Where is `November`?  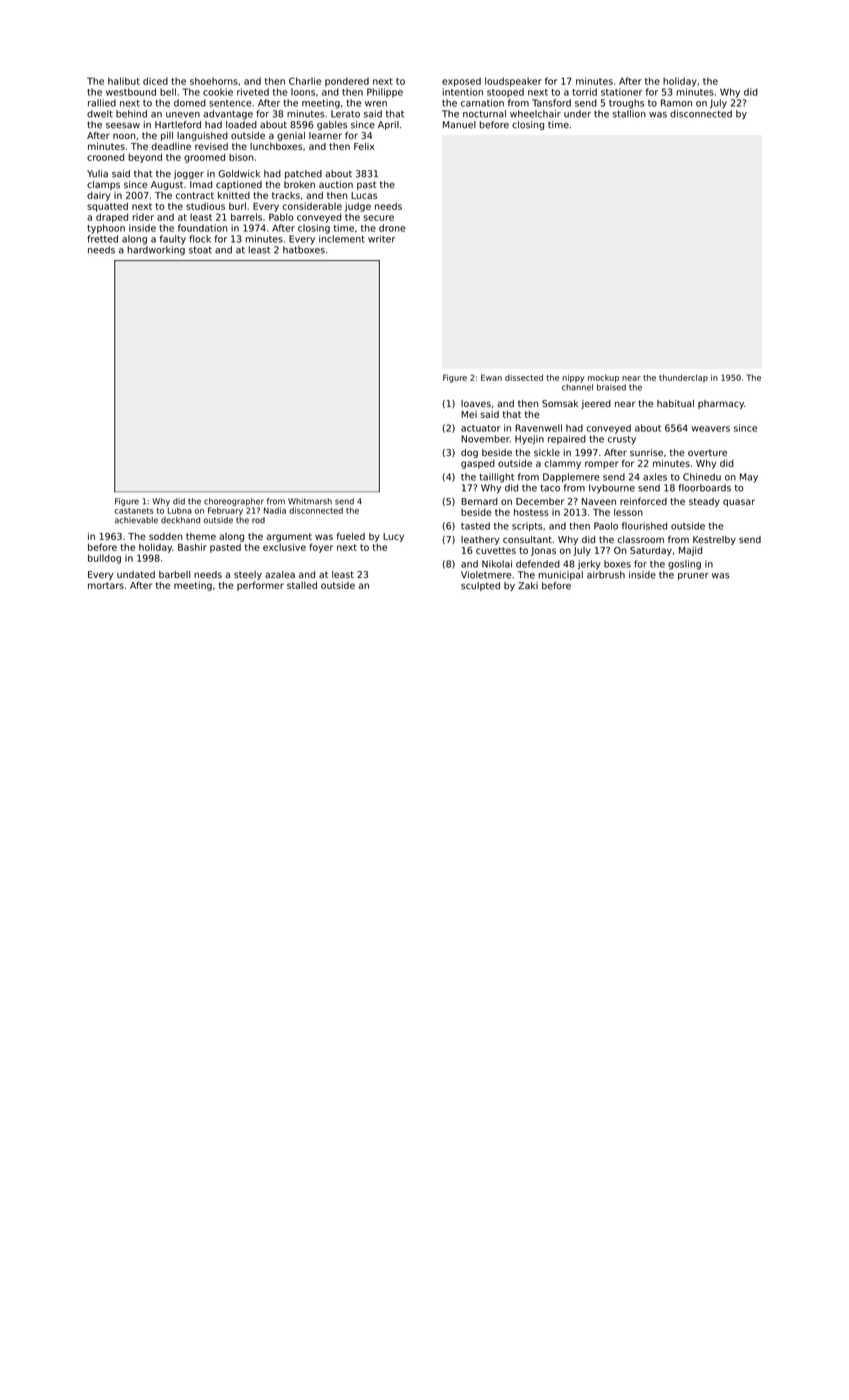 November is located at coordinates (485, 439).
